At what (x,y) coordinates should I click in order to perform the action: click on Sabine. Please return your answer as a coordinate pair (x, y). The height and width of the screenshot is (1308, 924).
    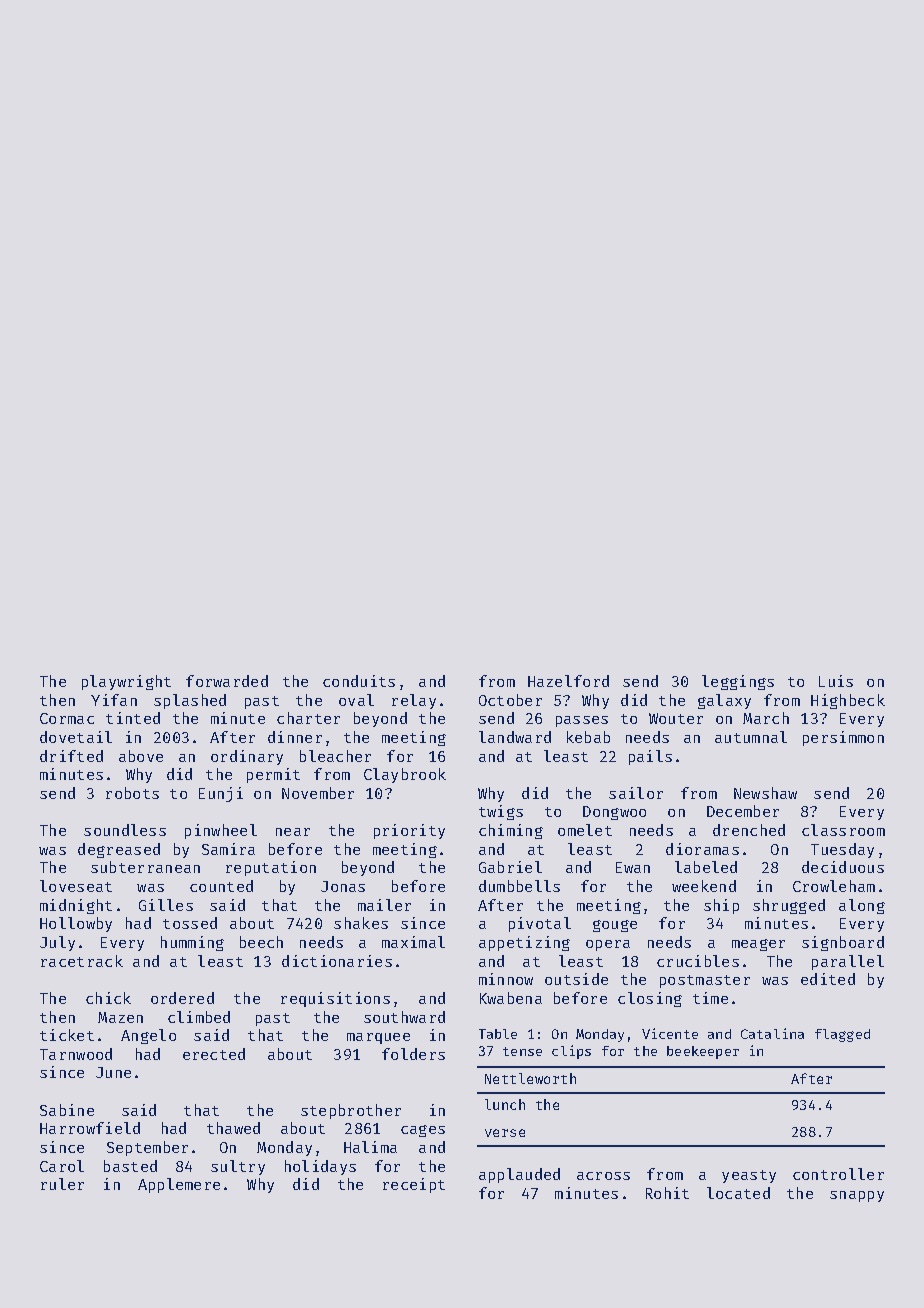
    Looking at the image, I should click on (67, 1110).
